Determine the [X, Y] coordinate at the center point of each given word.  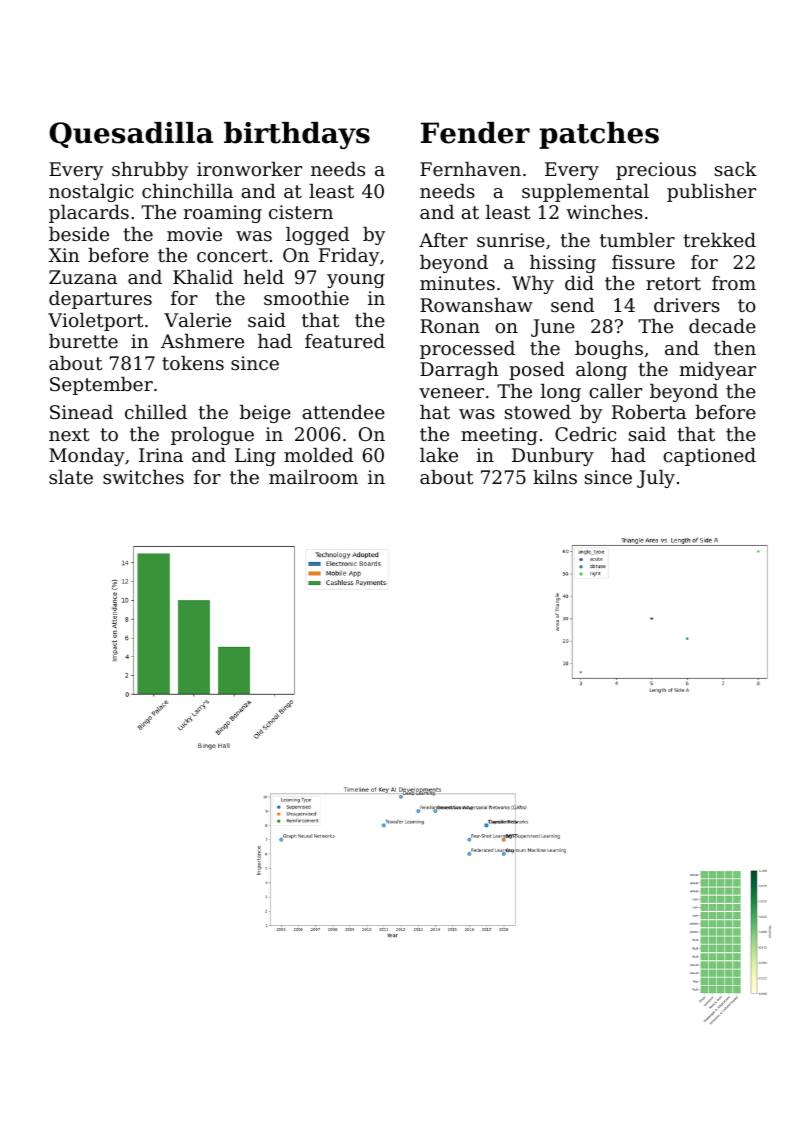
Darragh [459, 371]
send [572, 305]
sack [736, 169]
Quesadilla [131, 135]
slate [71, 477]
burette [83, 341]
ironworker [249, 169]
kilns [555, 477]
